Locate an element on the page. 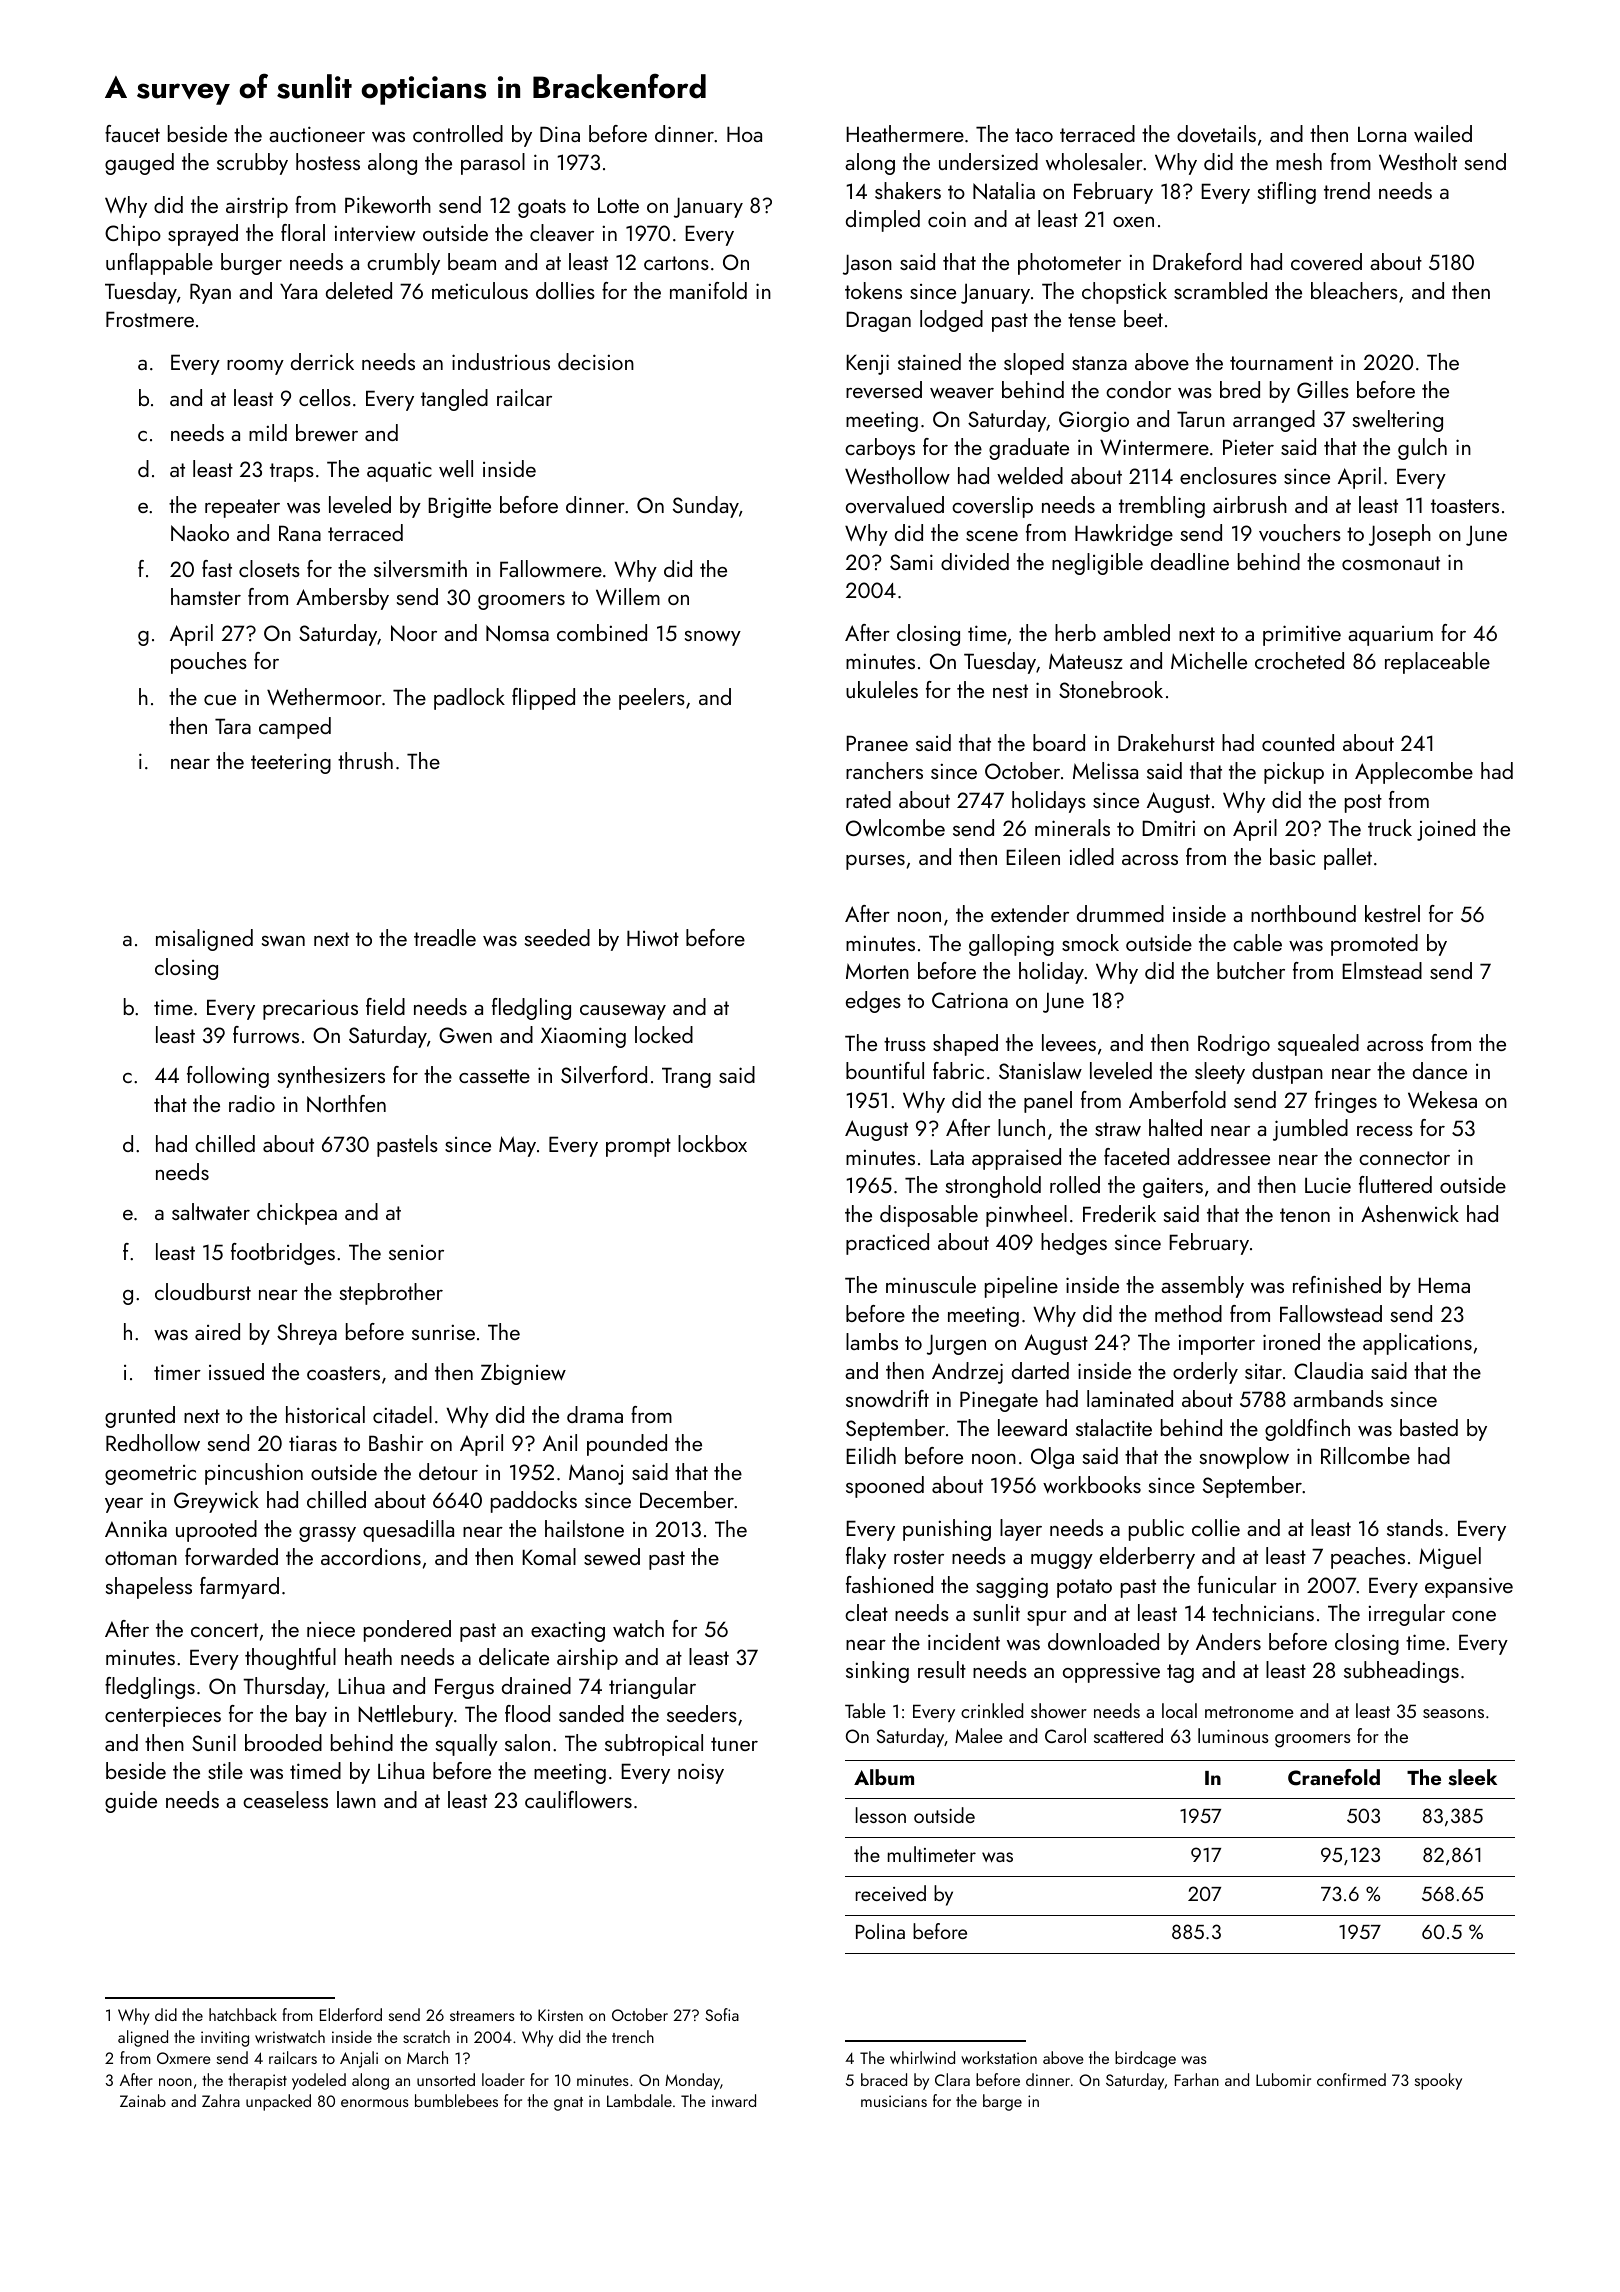  Kenji is located at coordinates (867, 364).
